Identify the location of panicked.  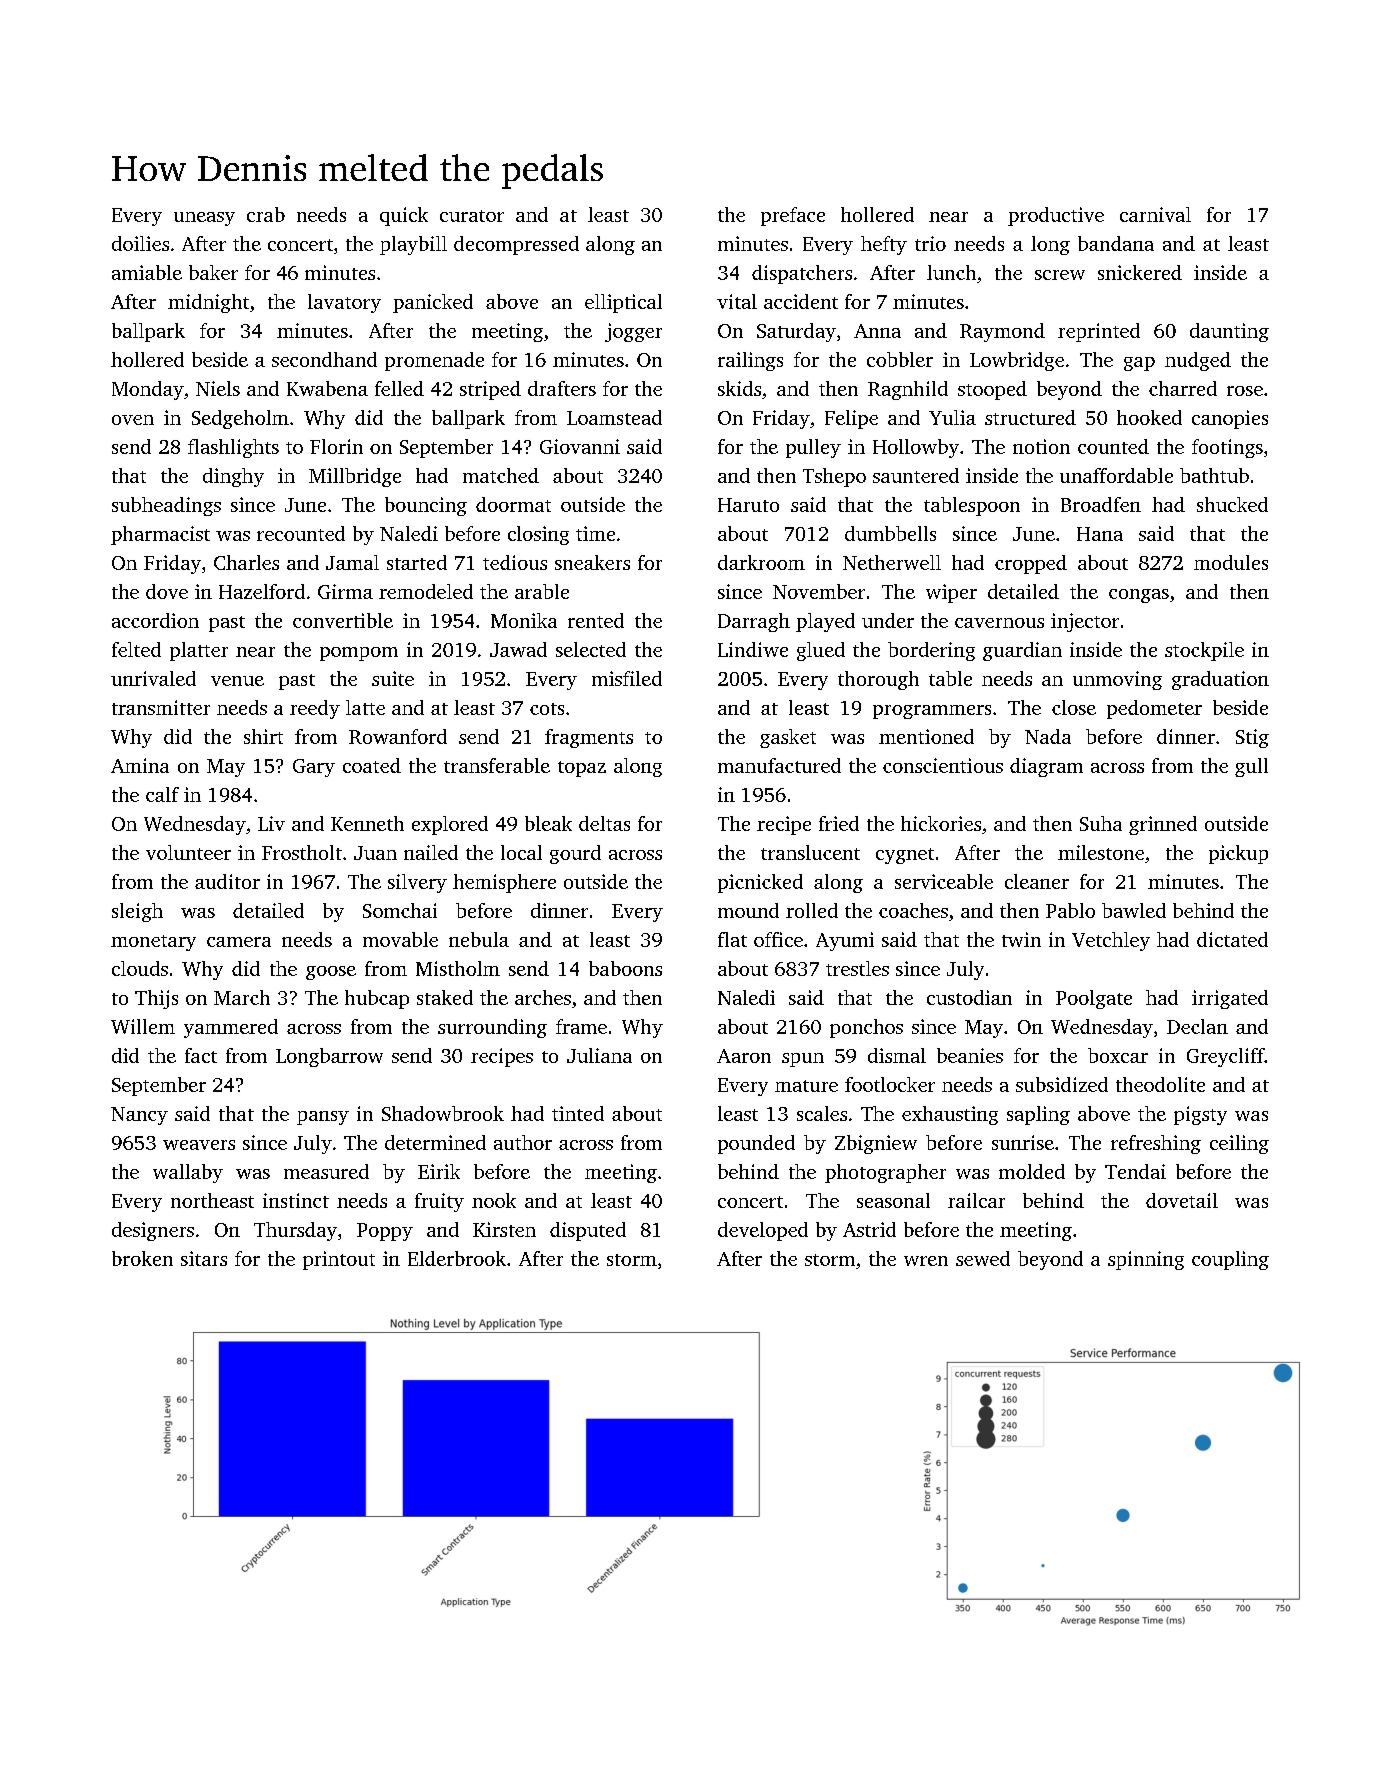
(433, 303).
